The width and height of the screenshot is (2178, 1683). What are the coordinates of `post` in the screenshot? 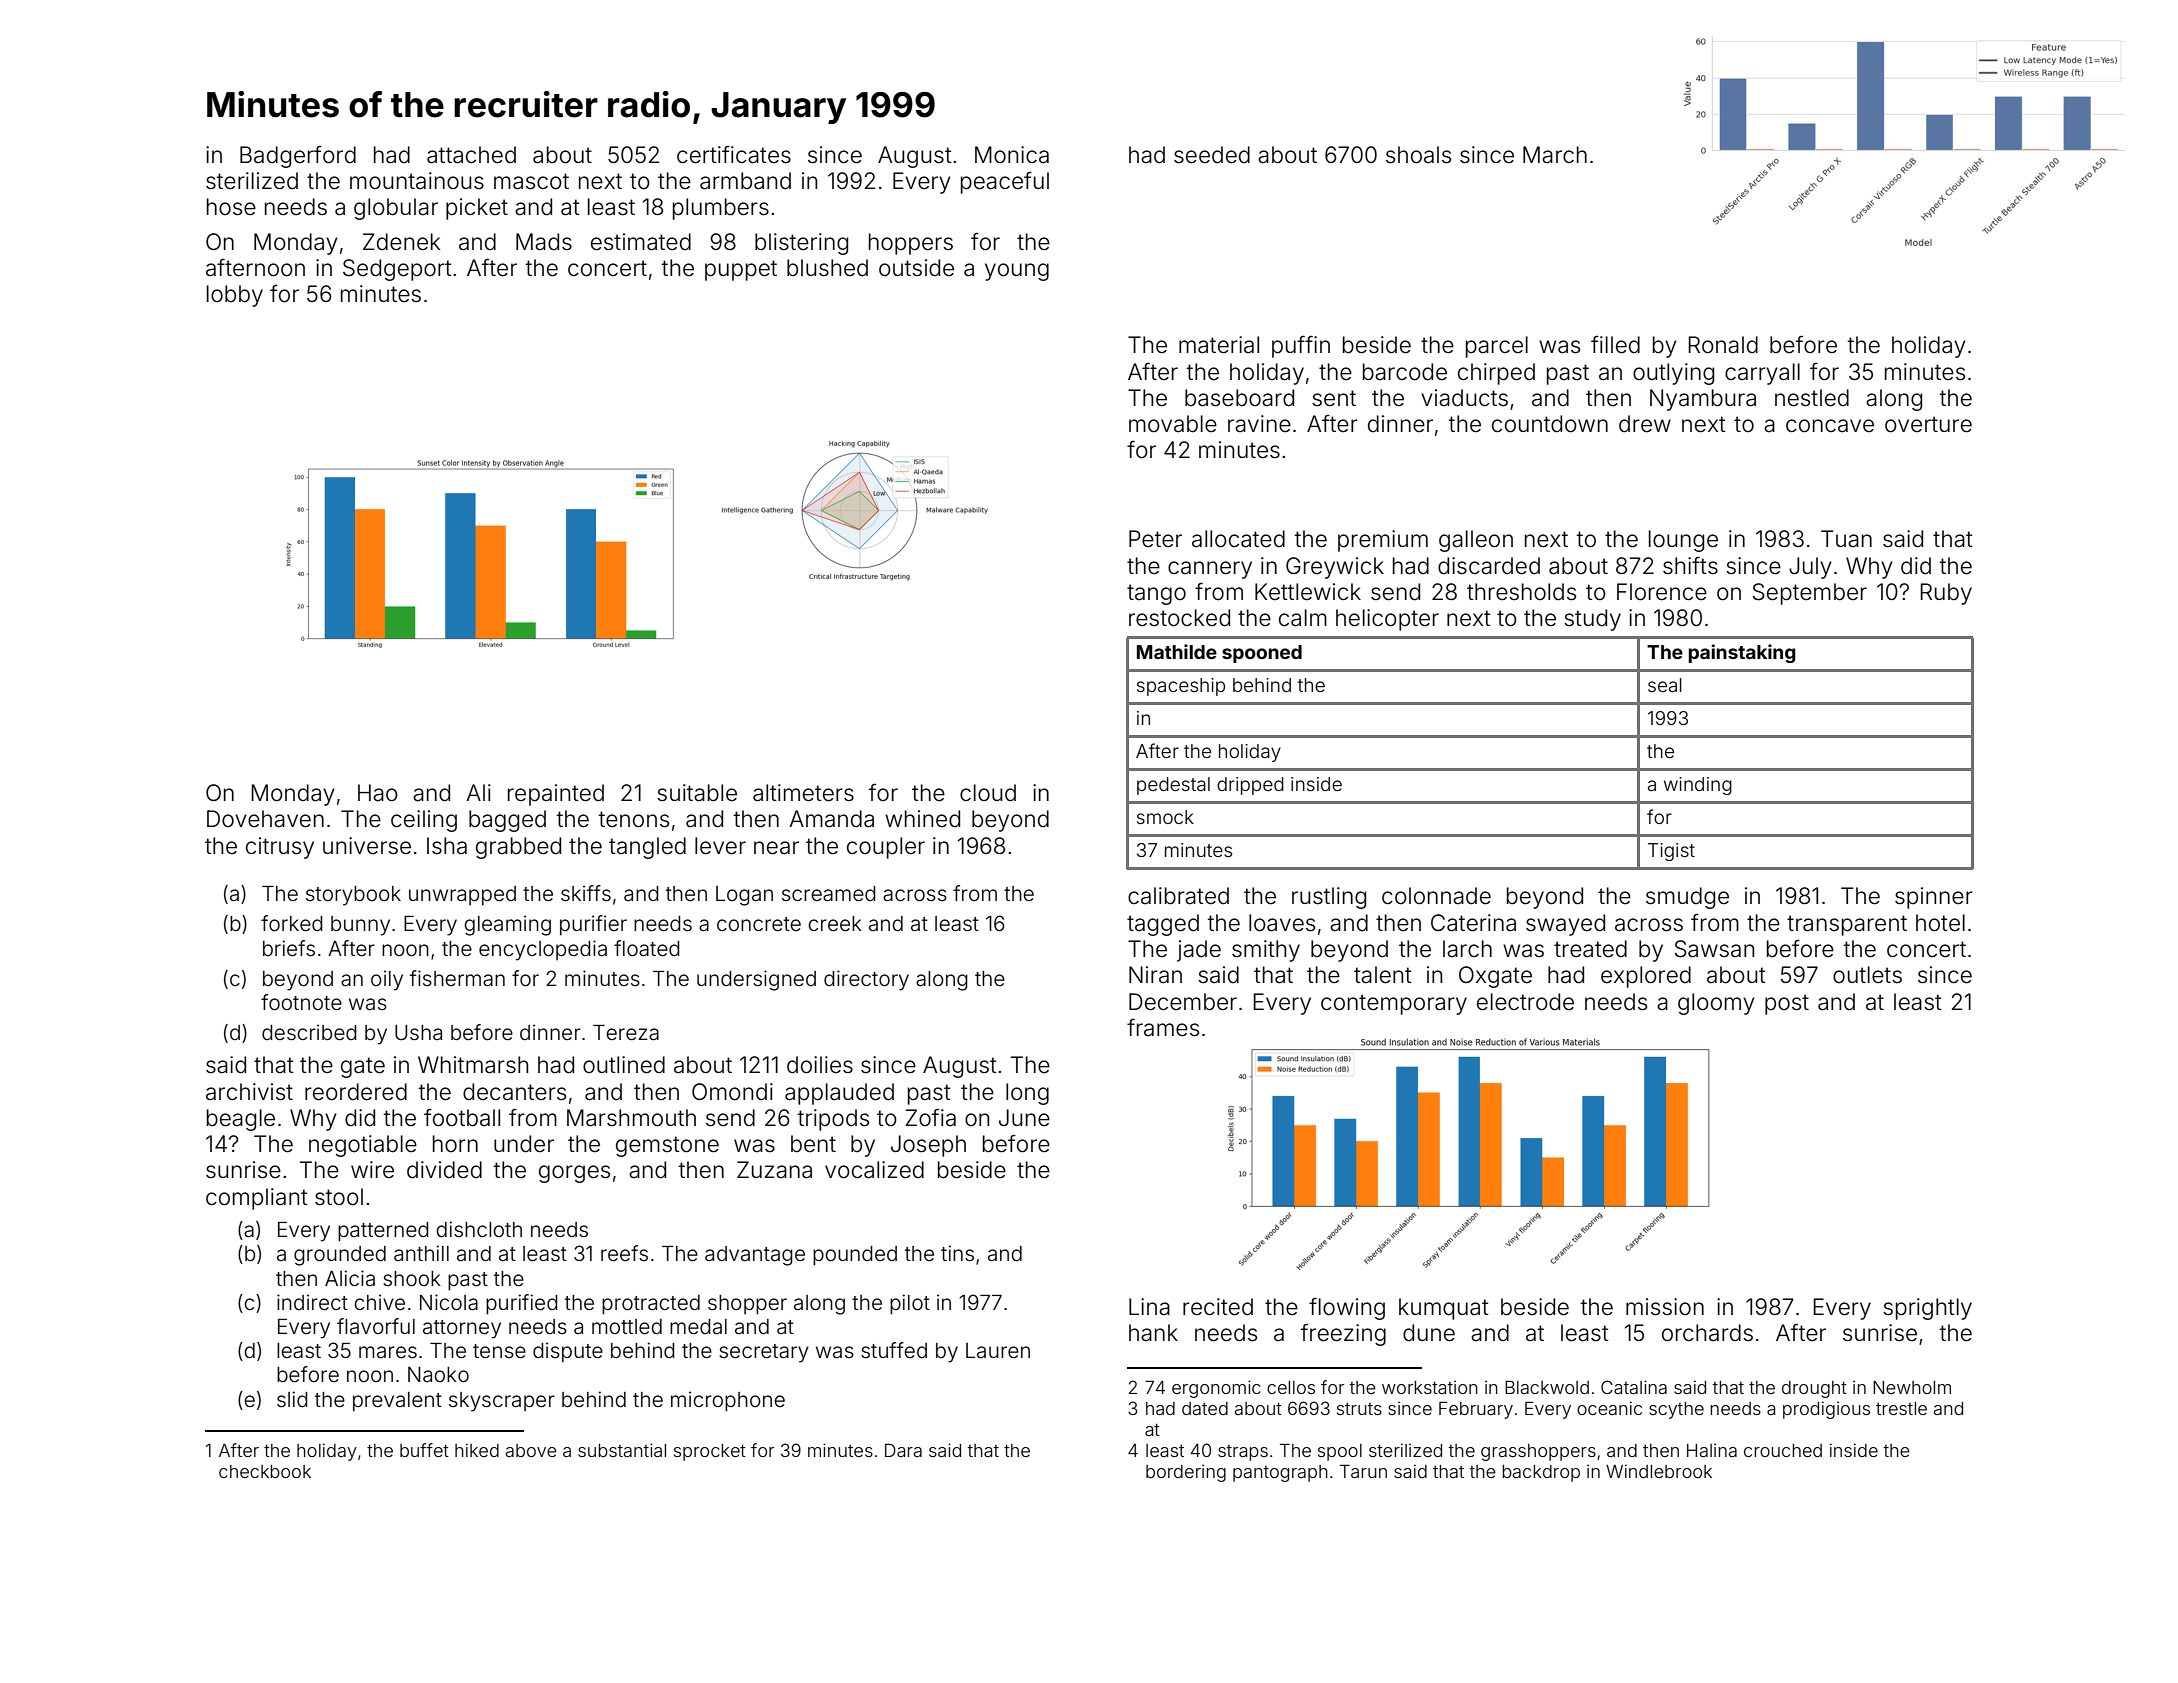 It's located at (1787, 1004).
